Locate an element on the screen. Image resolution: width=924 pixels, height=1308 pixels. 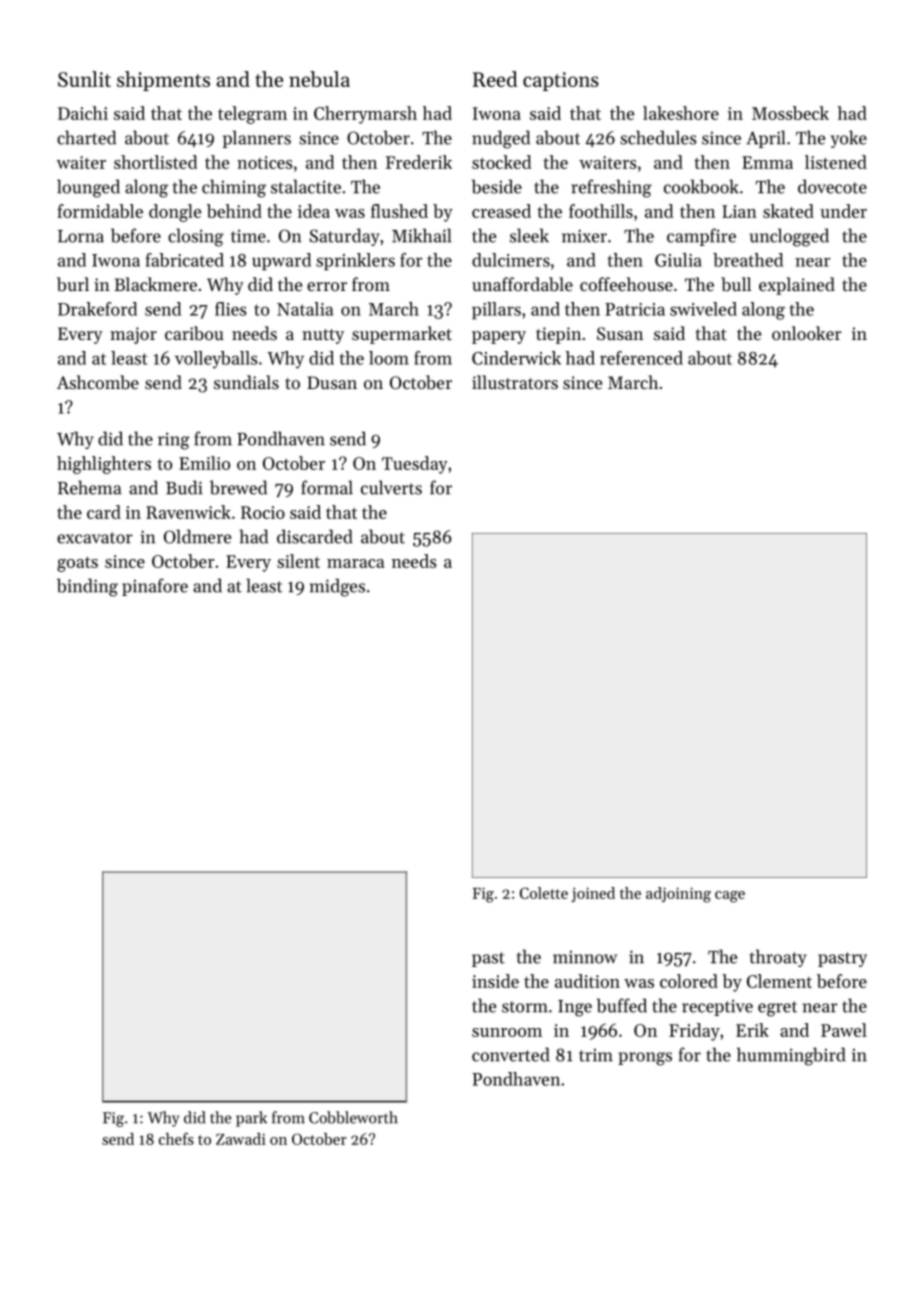
midges is located at coordinates (337, 587).
